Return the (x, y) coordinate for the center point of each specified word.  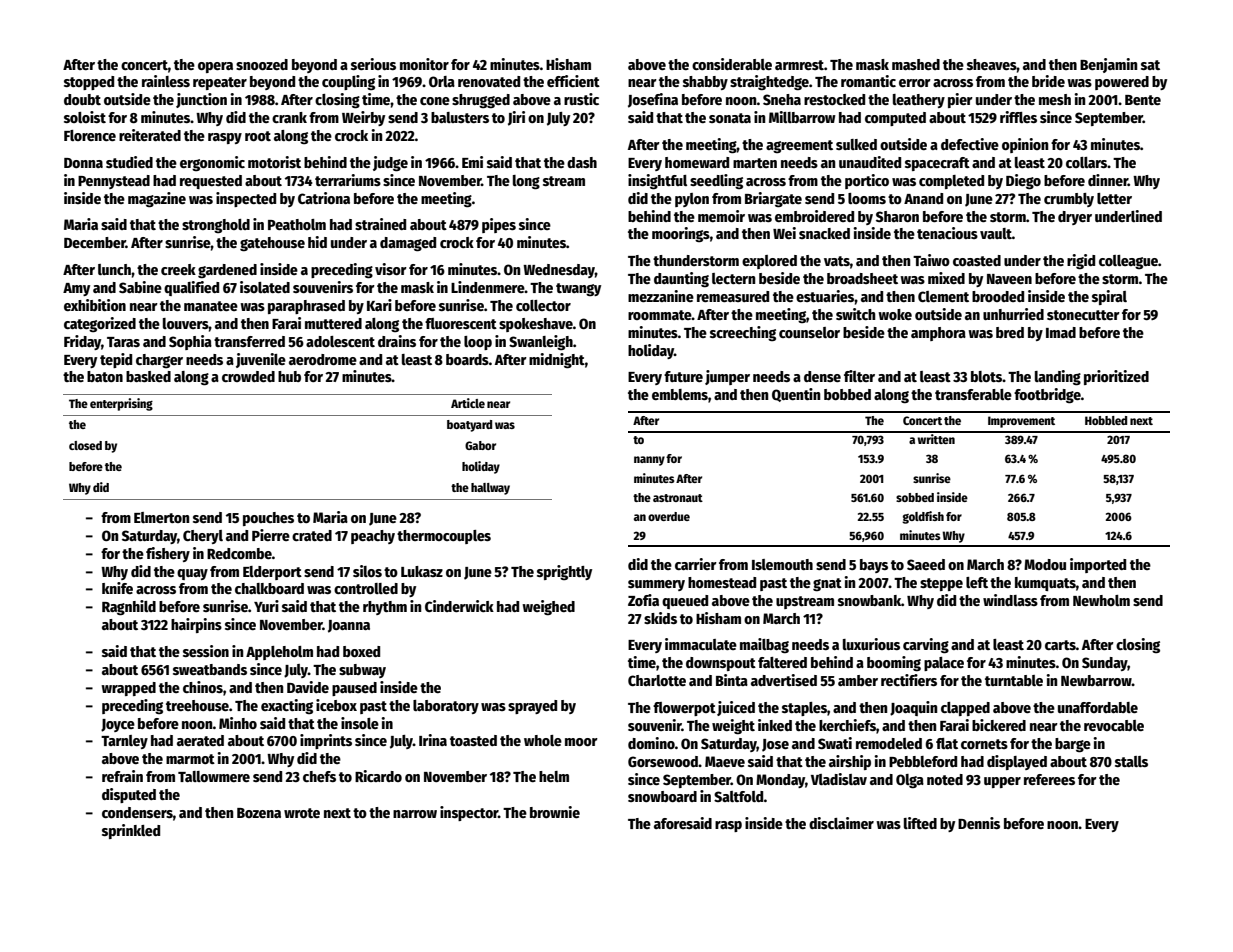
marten (755, 163)
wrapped (128, 689)
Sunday (1105, 664)
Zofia (643, 600)
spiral (1109, 297)
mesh (1055, 99)
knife (117, 588)
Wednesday (559, 271)
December (95, 242)
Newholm (1101, 600)
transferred (249, 341)
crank (289, 117)
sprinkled (131, 831)
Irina (433, 740)
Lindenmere (488, 287)
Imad (1061, 332)
